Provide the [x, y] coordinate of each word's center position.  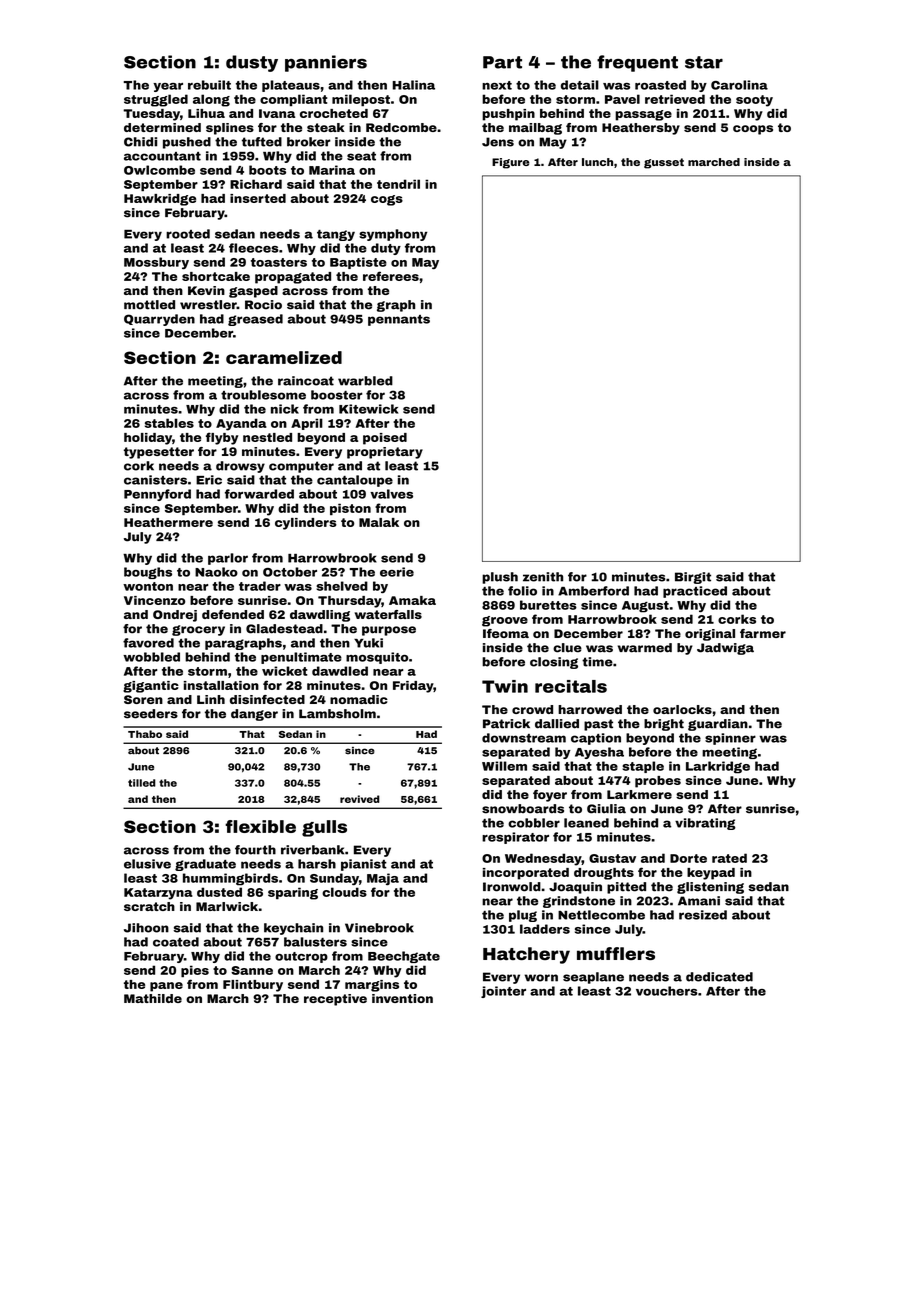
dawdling [320, 616]
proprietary [385, 453]
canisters [155, 480]
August [645, 607]
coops [753, 130]
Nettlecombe [601, 915]
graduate [205, 865]
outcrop [301, 957]
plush [500, 578]
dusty [252, 63]
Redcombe [401, 127]
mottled [149, 305]
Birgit [693, 578]
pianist [364, 865]
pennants [399, 320]
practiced [695, 592]
